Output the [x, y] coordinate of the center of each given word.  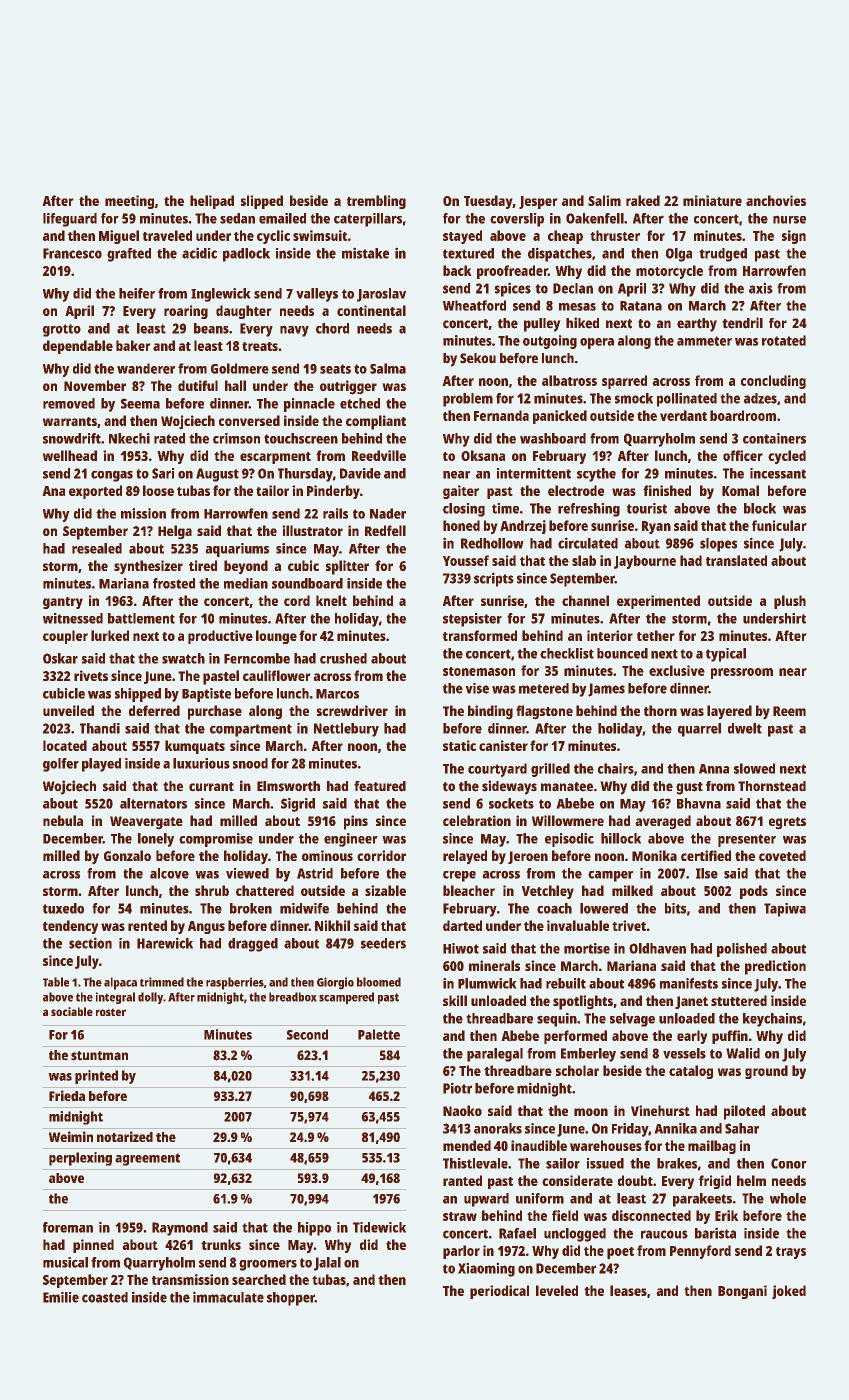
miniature [712, 200]
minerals [494, 965]
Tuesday [488, 202]
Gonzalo [127, 855]
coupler [65, 637]
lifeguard [70, 220]
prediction [775, 967]
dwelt [745, 728]
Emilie [61, 1297]
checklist [567, 653]
